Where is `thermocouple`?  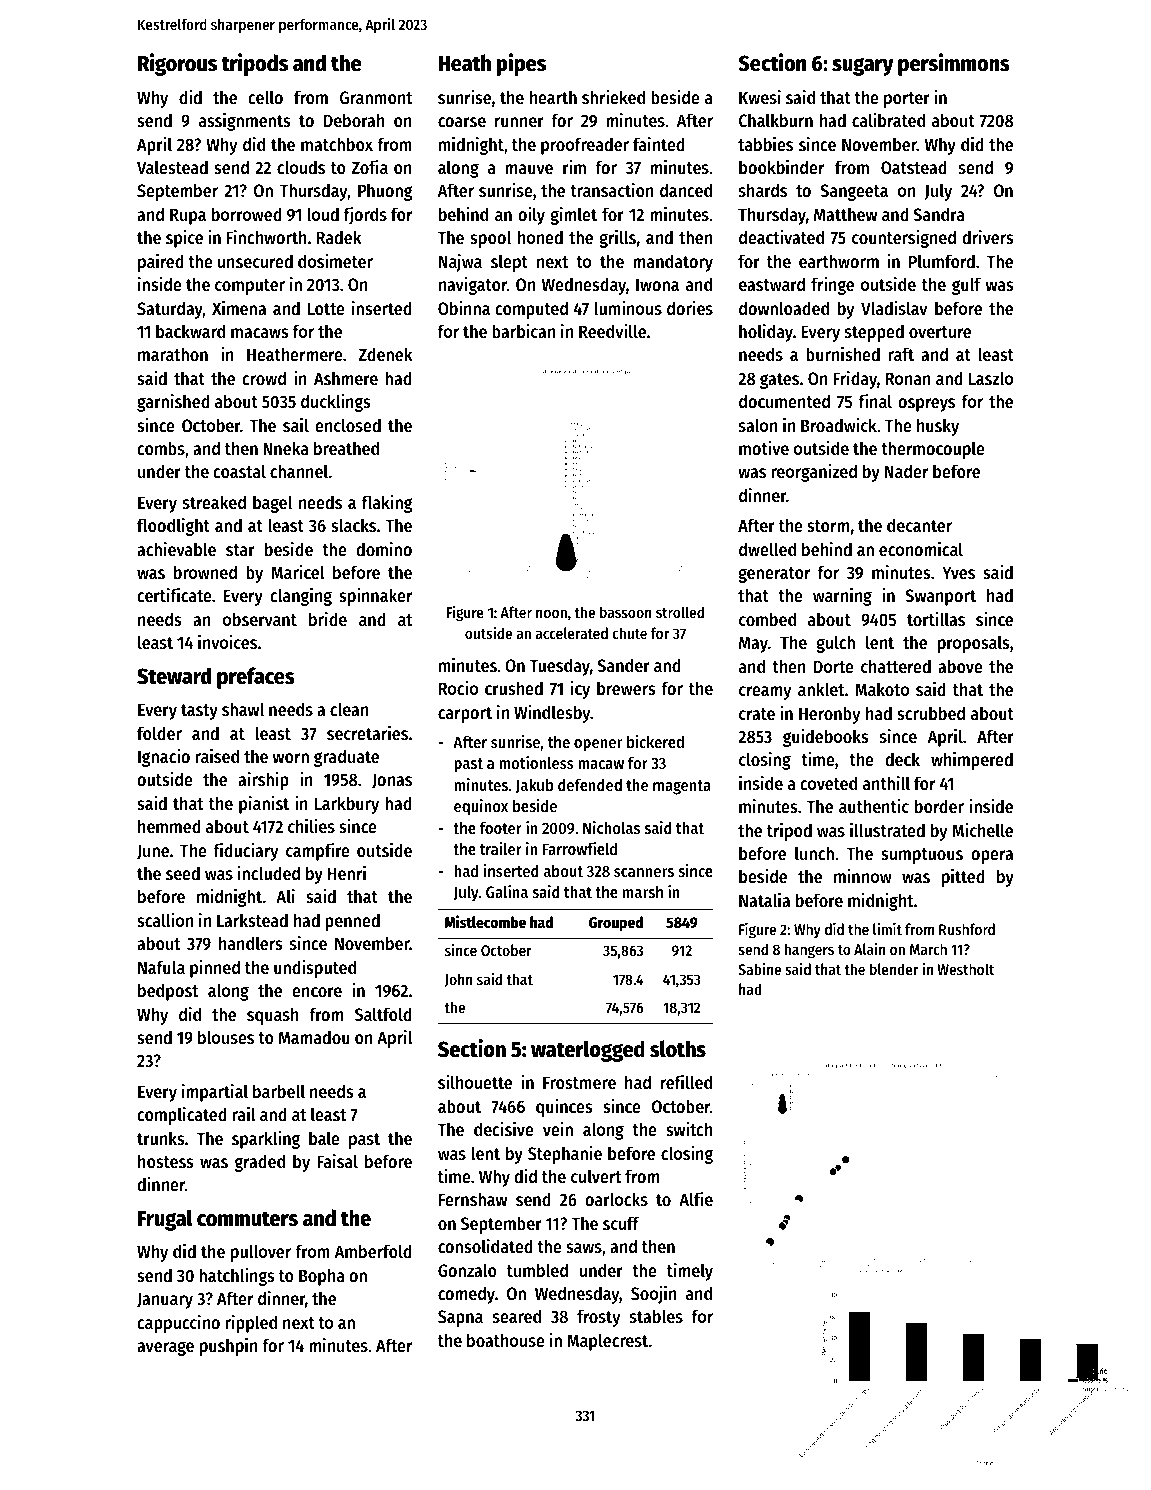
thermocouple is located at coordinates (933, 450).
